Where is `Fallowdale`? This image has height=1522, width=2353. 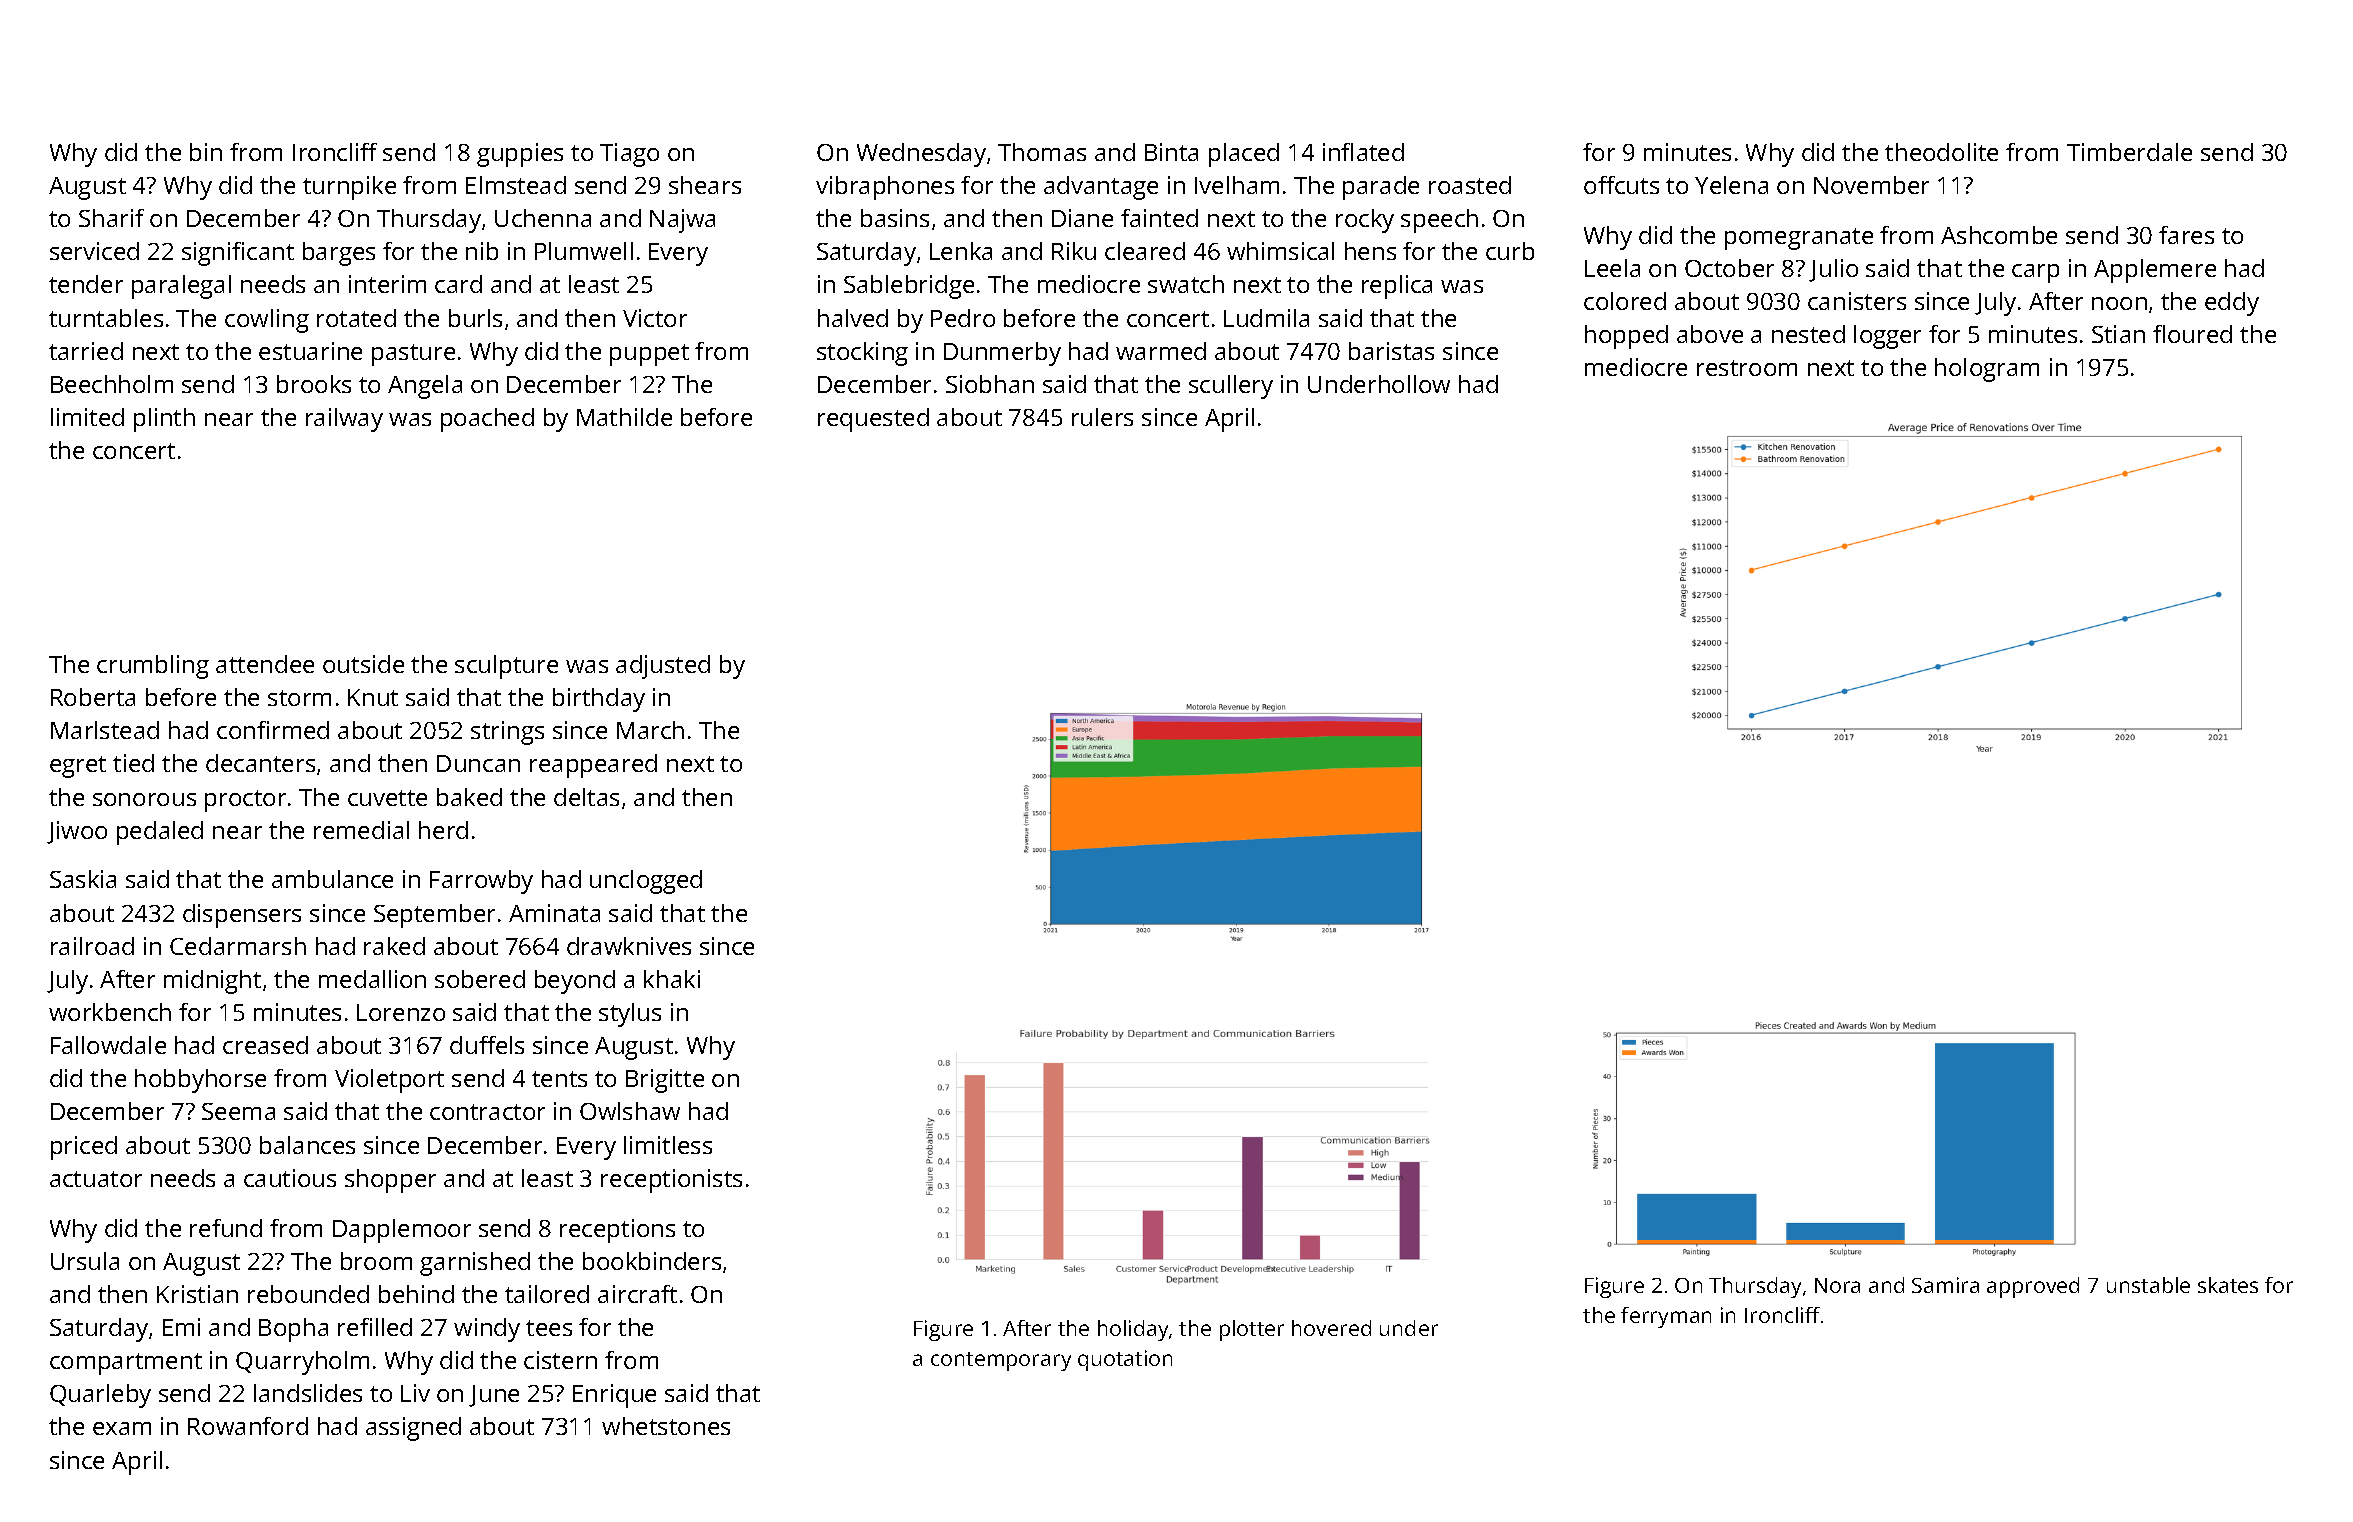 Fallowdale is located at coordinates (108, 1045).
